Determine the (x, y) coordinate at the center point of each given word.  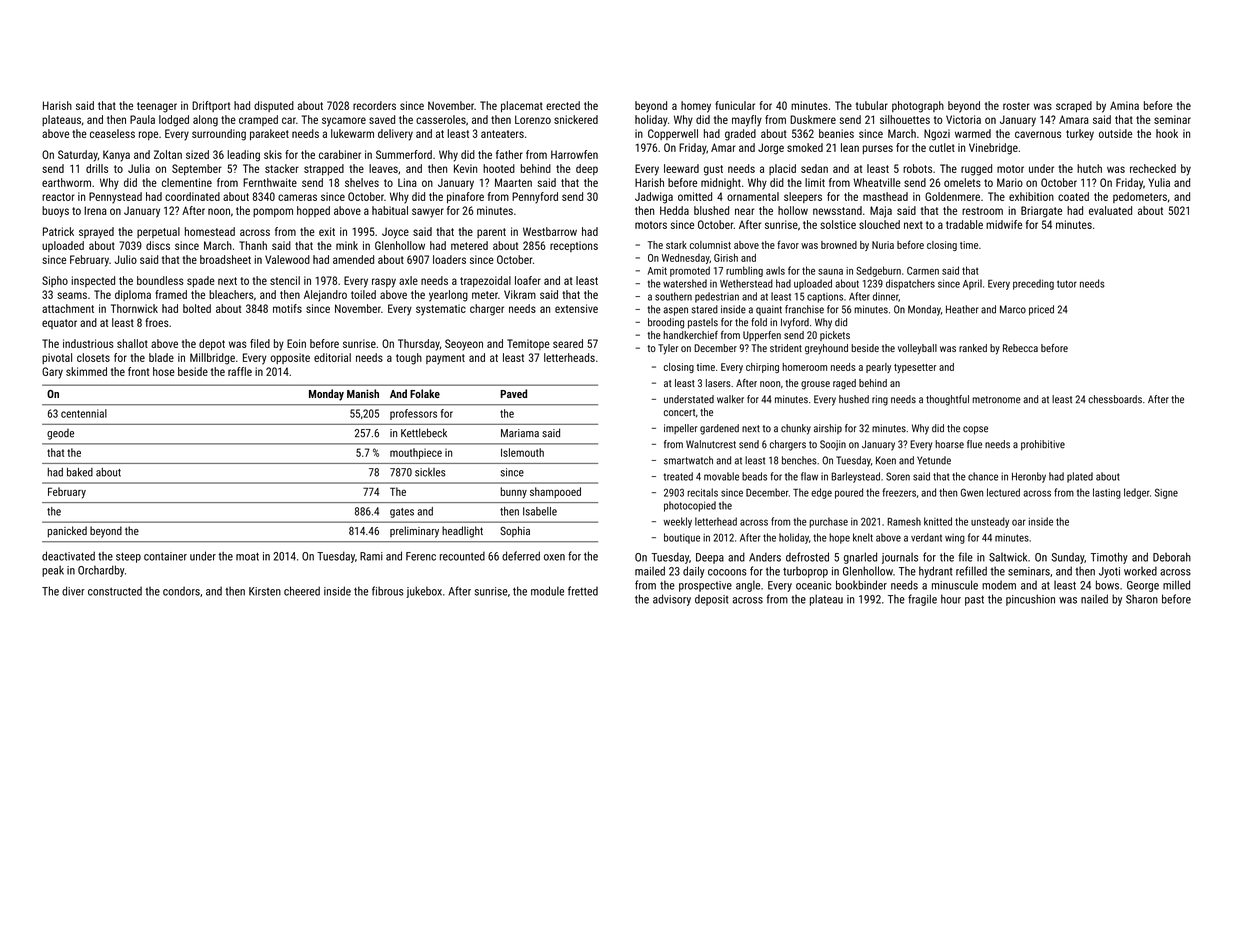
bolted (197, 308)
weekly (677, 522)
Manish (363, 393)
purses (878, 149)
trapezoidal (485, 281)
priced (1041, 310)
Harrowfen (574, 154)
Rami (371, 556)
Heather (962, 309)
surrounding (219, 135)
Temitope (528, 344)
